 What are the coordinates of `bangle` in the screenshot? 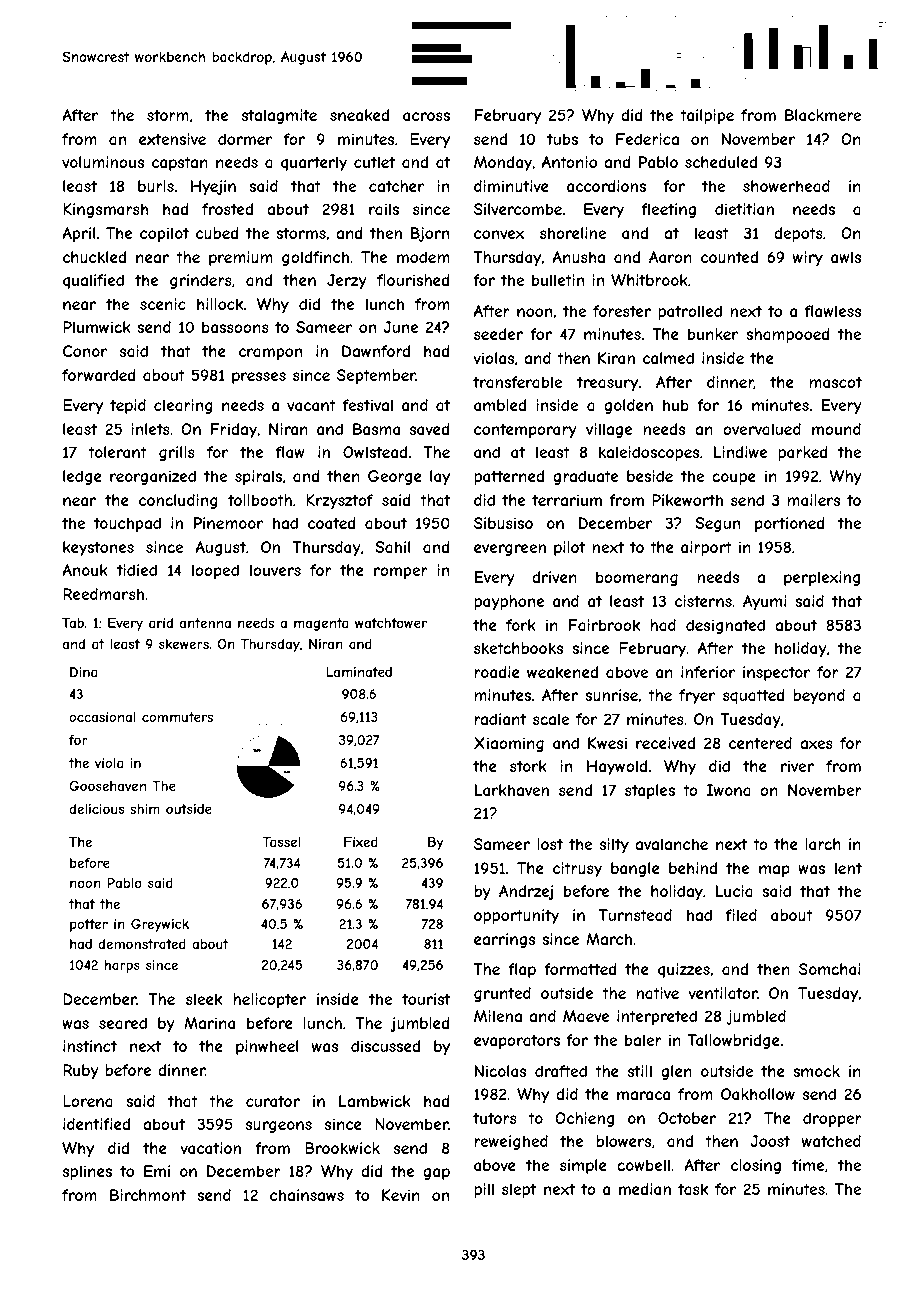 It's located at (635, 869).
